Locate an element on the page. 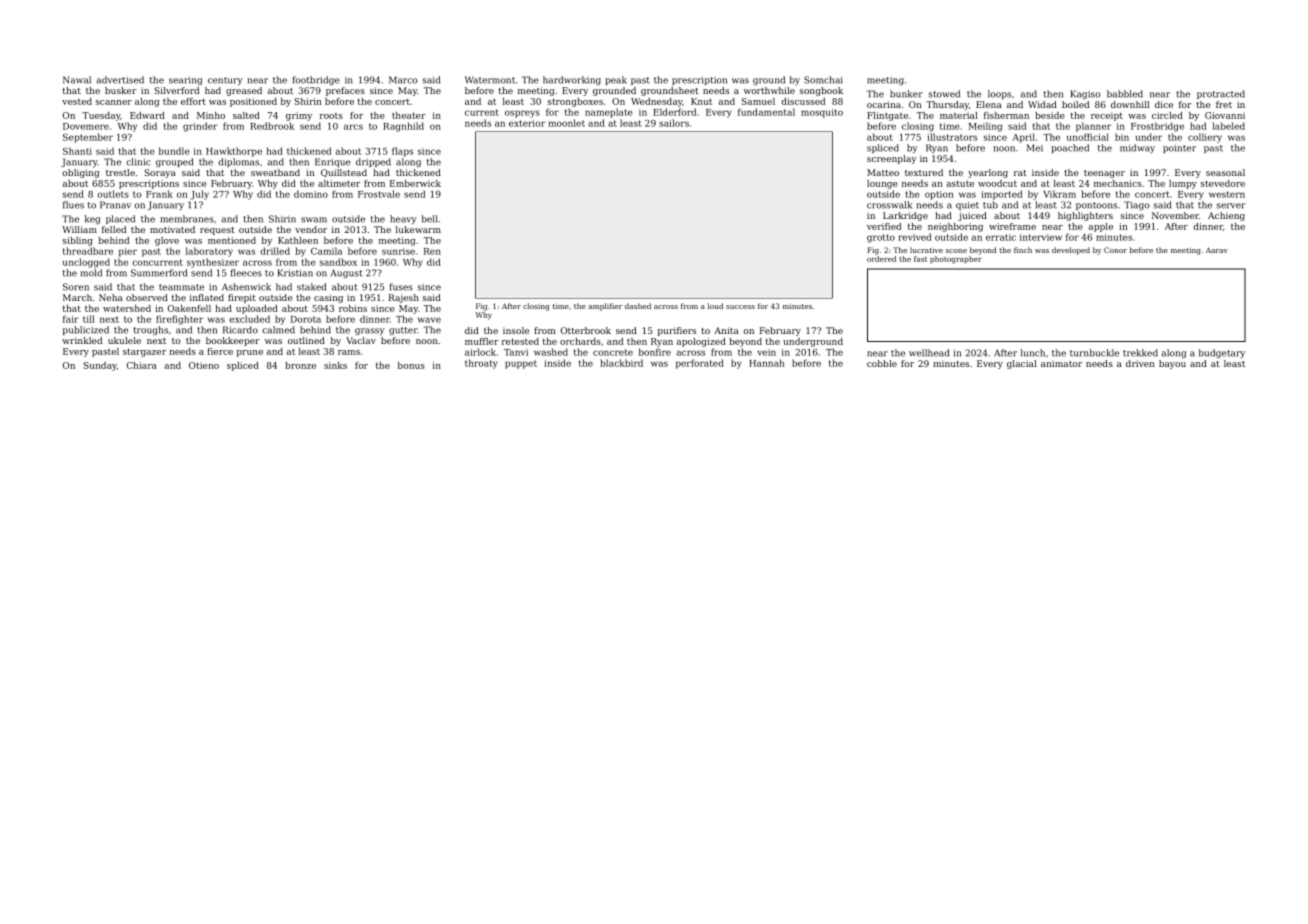 This image has width=1308, height=924. sandbox is located at coordinates (338, 262).
